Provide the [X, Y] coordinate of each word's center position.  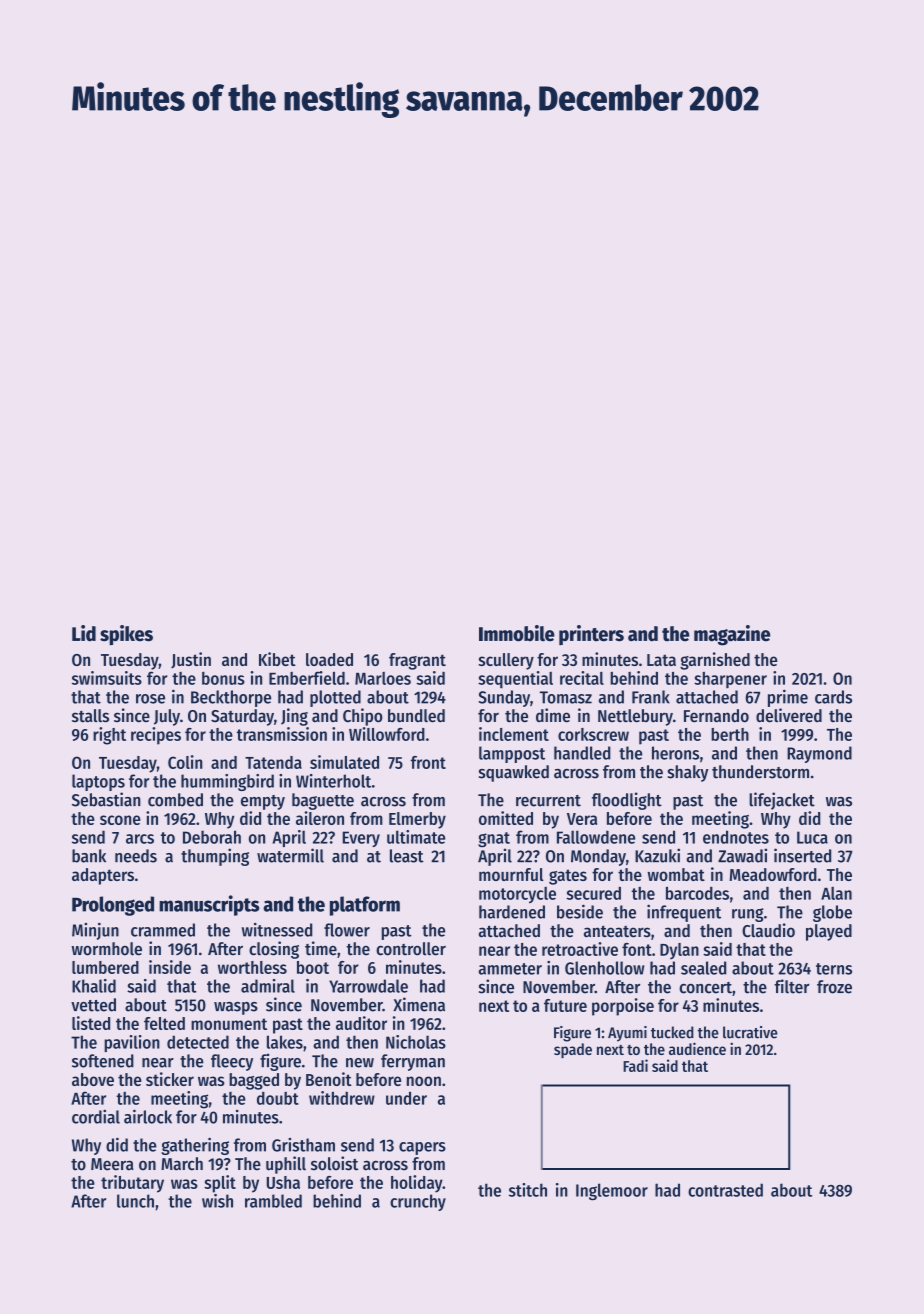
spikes [126, 635]
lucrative [750, 1032]
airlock [148, 1116]
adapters [103, 876]
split [220, 1184]
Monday [598, 857]
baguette [323, 801]
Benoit [329, 1079]
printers [591, 635]
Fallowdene [596, 837]
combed [175, 800]
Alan [836, 893]
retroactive [580, 949]
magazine [732, 635]
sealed [703, 968]
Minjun [95, 931]
